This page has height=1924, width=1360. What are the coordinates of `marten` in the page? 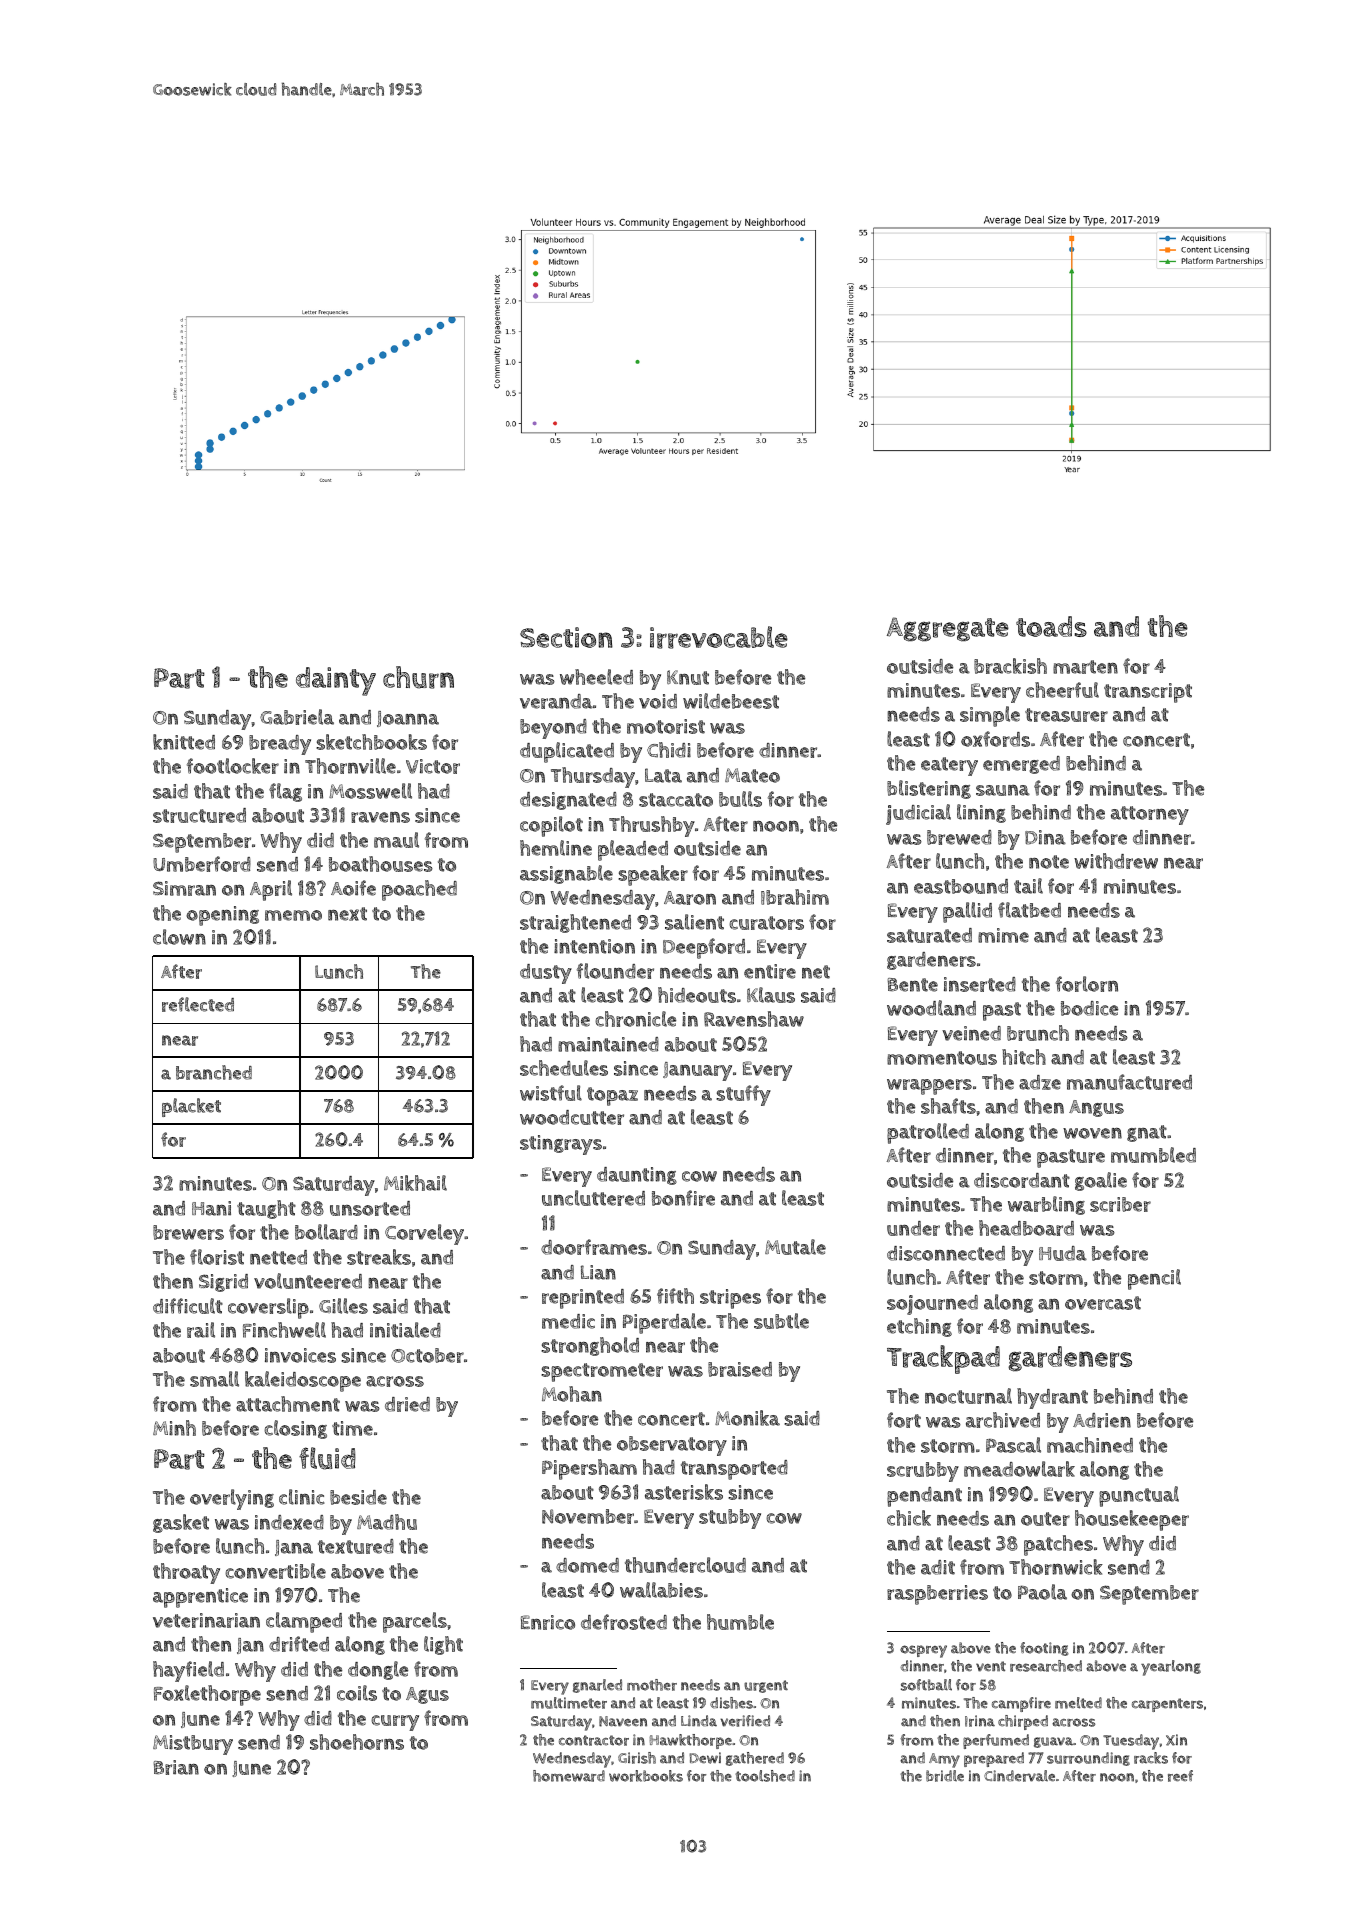 It's located at (1085, 667).
